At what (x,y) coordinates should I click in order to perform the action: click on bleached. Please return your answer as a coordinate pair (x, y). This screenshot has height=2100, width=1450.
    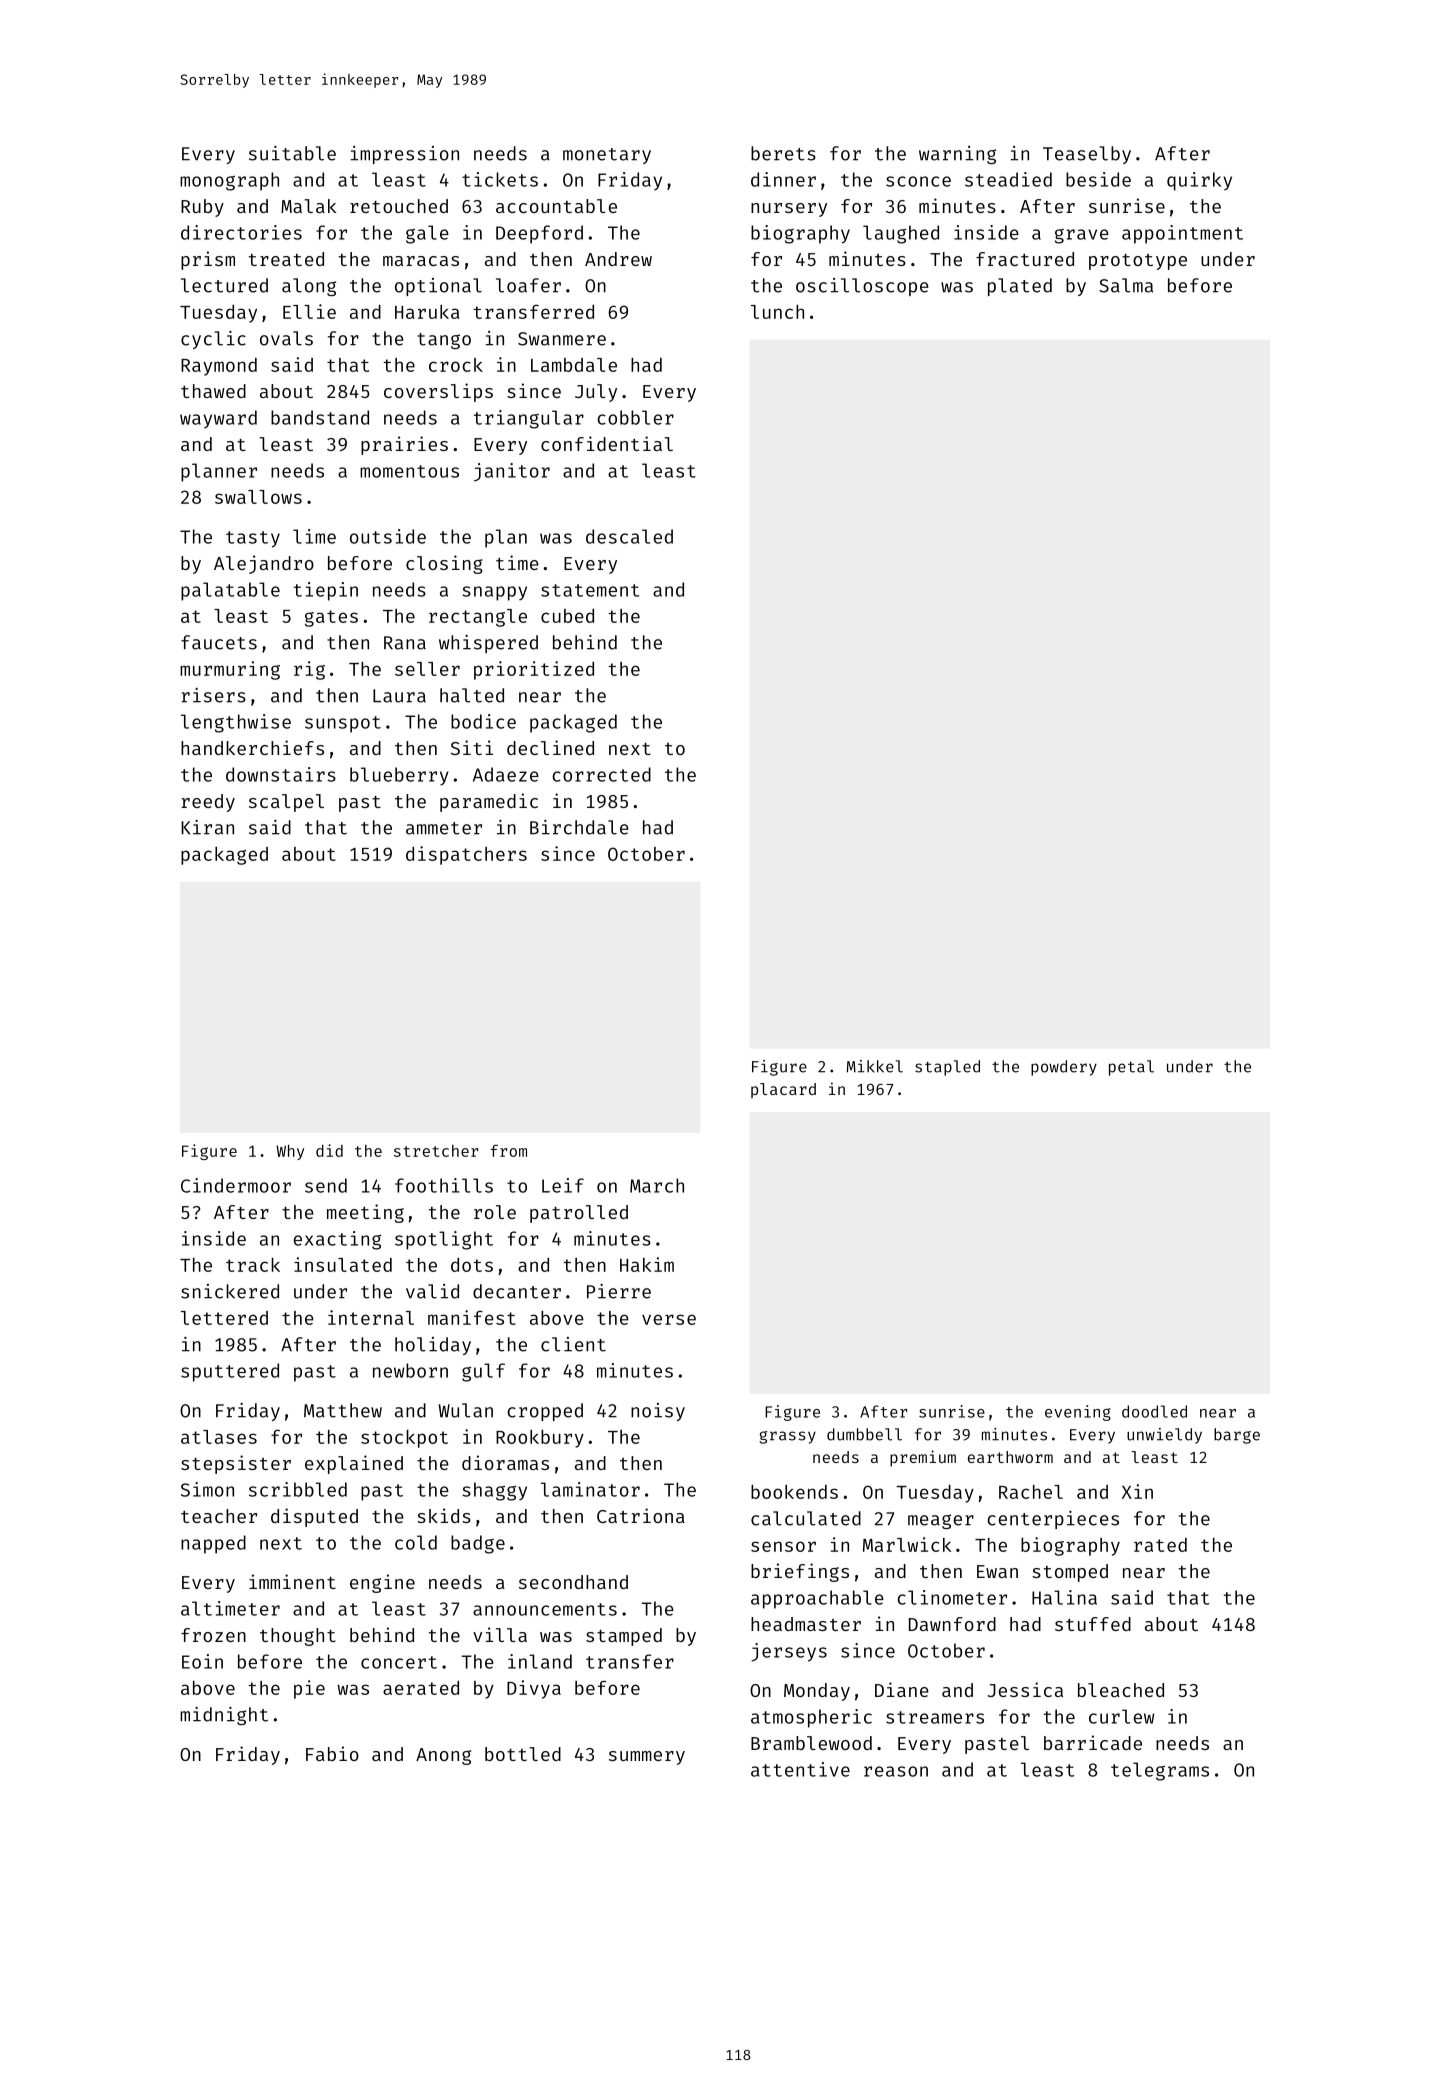
    Looking at the image, I should click on (1121, 1690).
